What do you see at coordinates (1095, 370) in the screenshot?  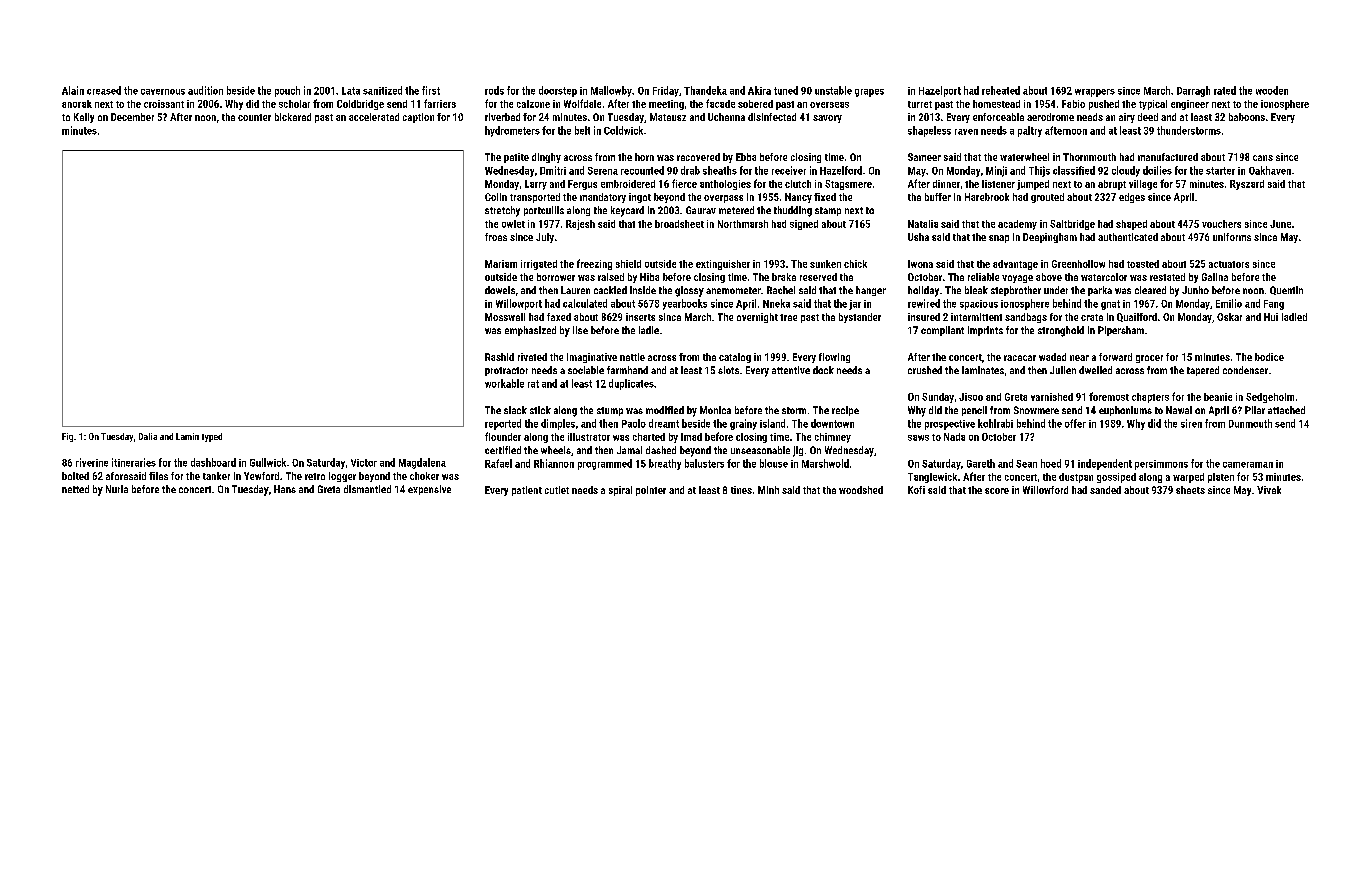 I see `dwelled` at bounding box center [1095, 370].
